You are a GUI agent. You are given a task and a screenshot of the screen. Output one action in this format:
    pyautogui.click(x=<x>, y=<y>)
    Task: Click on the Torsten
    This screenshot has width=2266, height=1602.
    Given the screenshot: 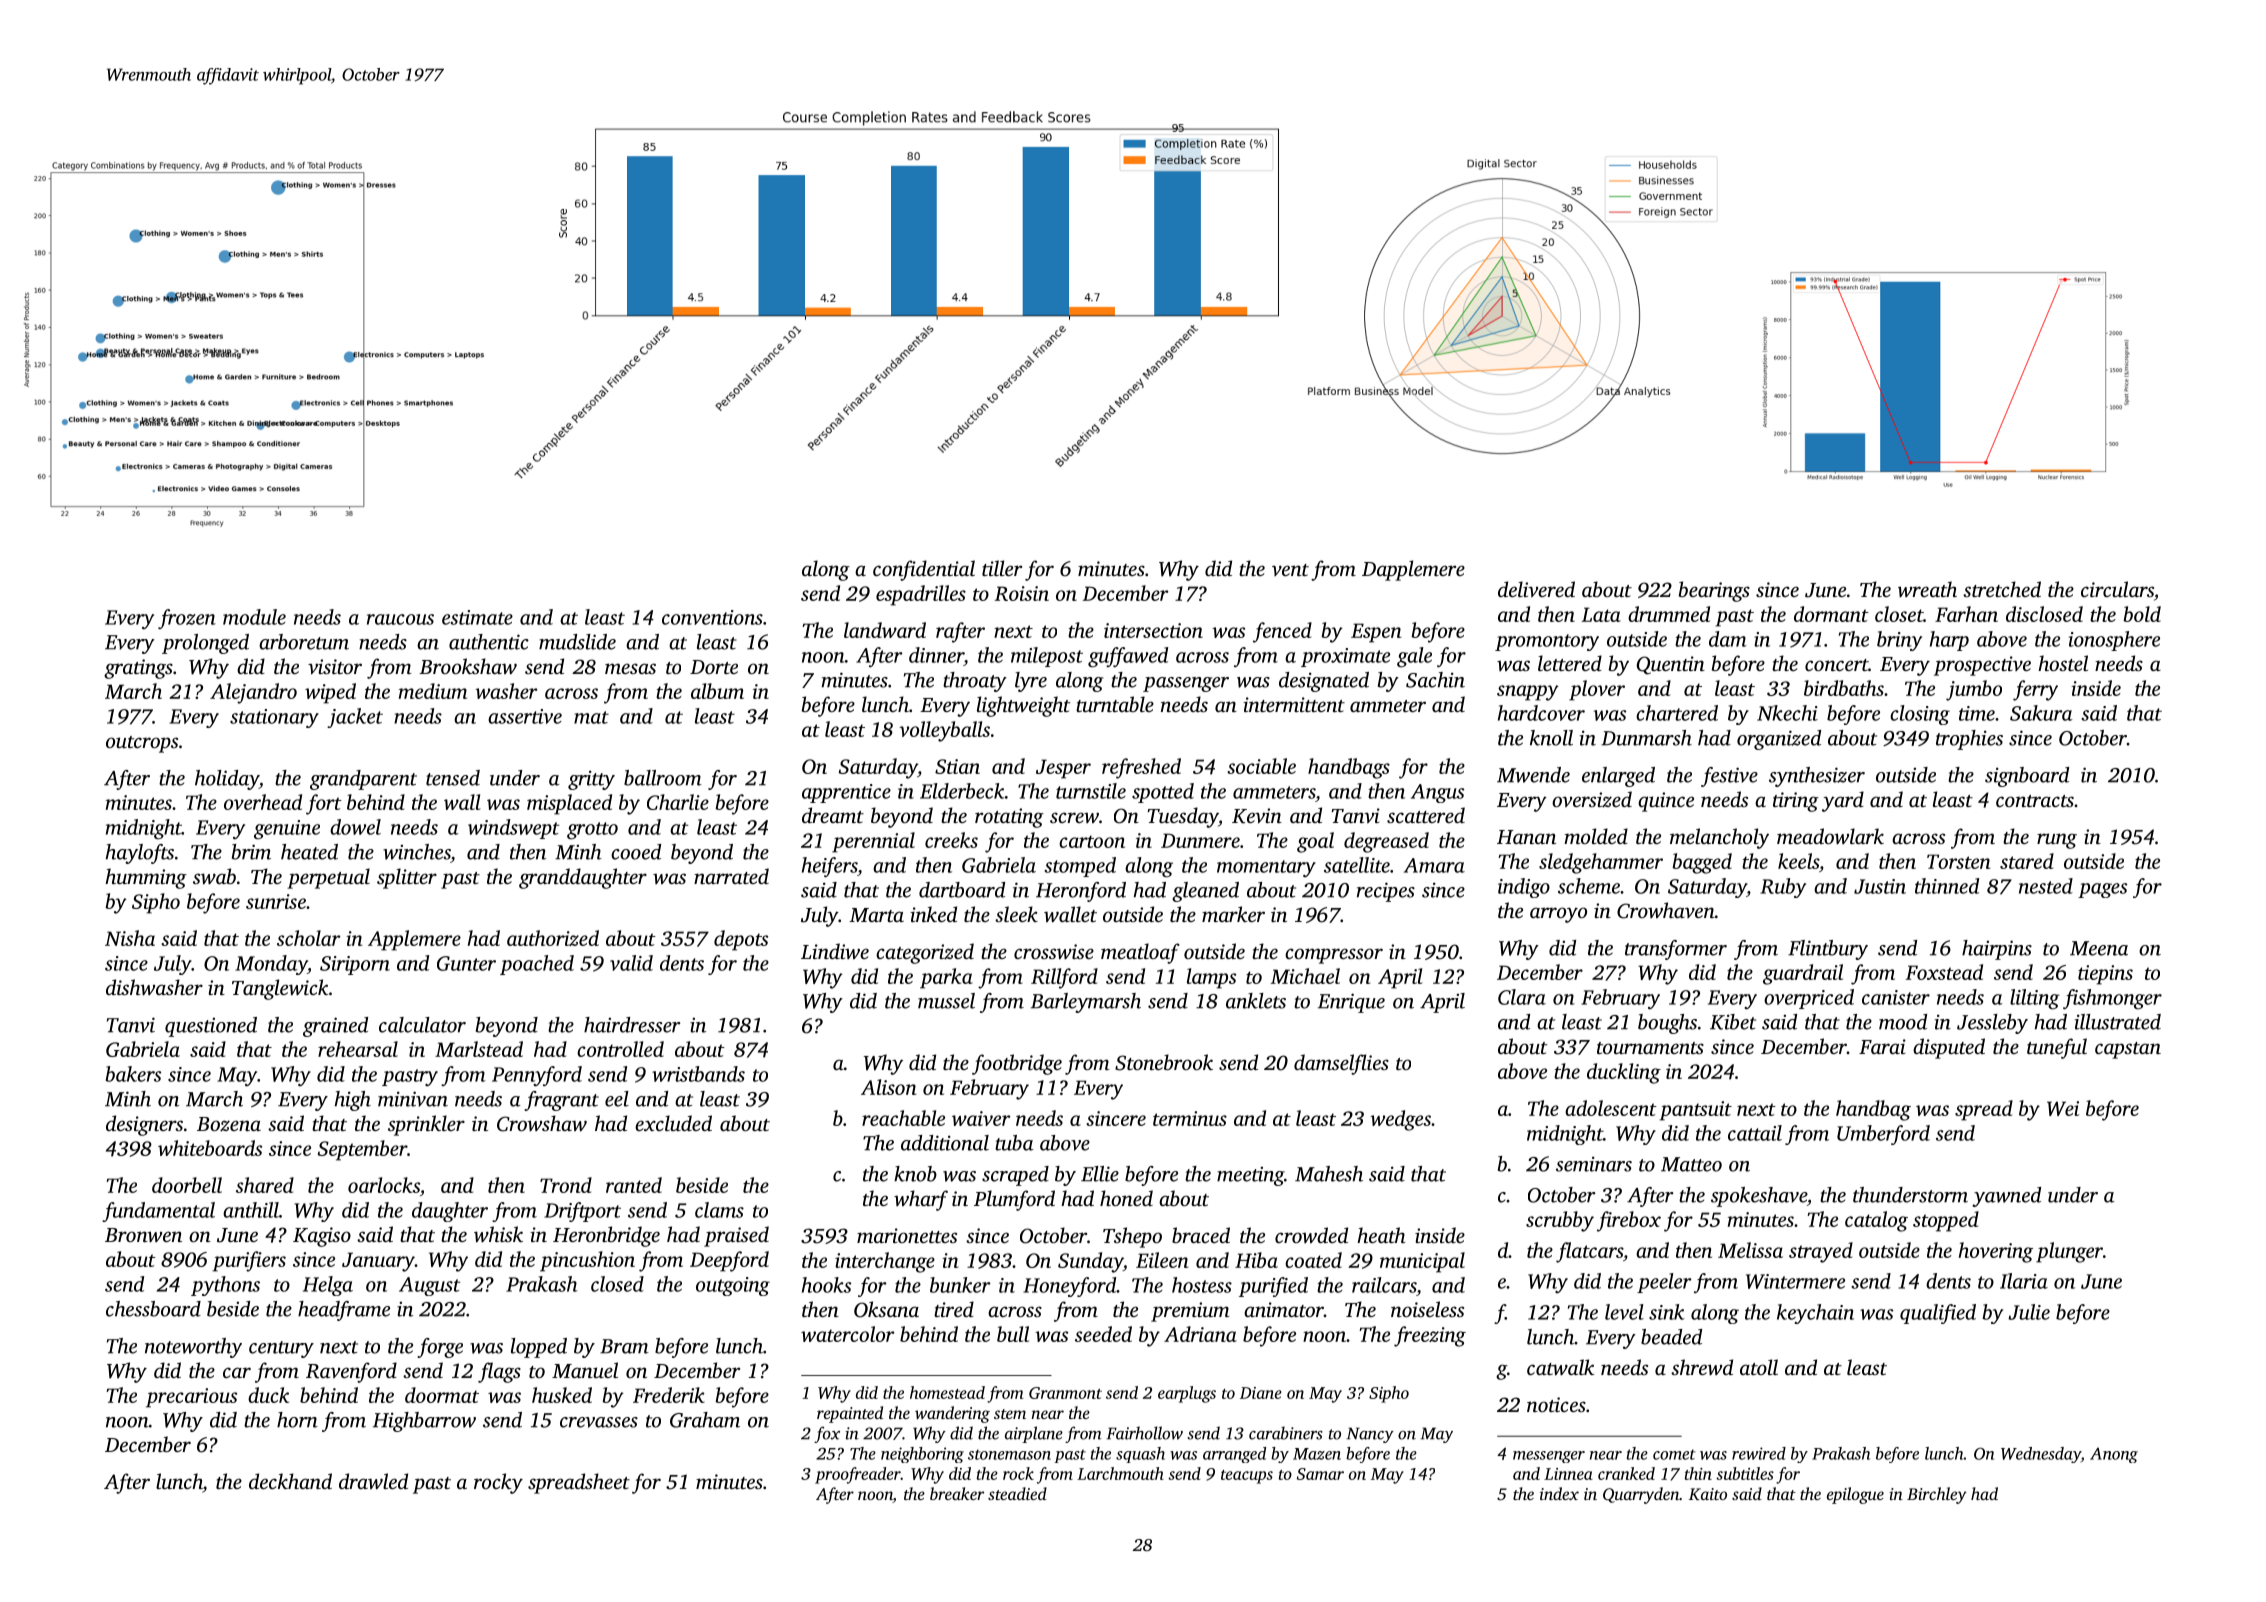 What is the action you would take?
    pyautogui.click(x=1958, y=861)
